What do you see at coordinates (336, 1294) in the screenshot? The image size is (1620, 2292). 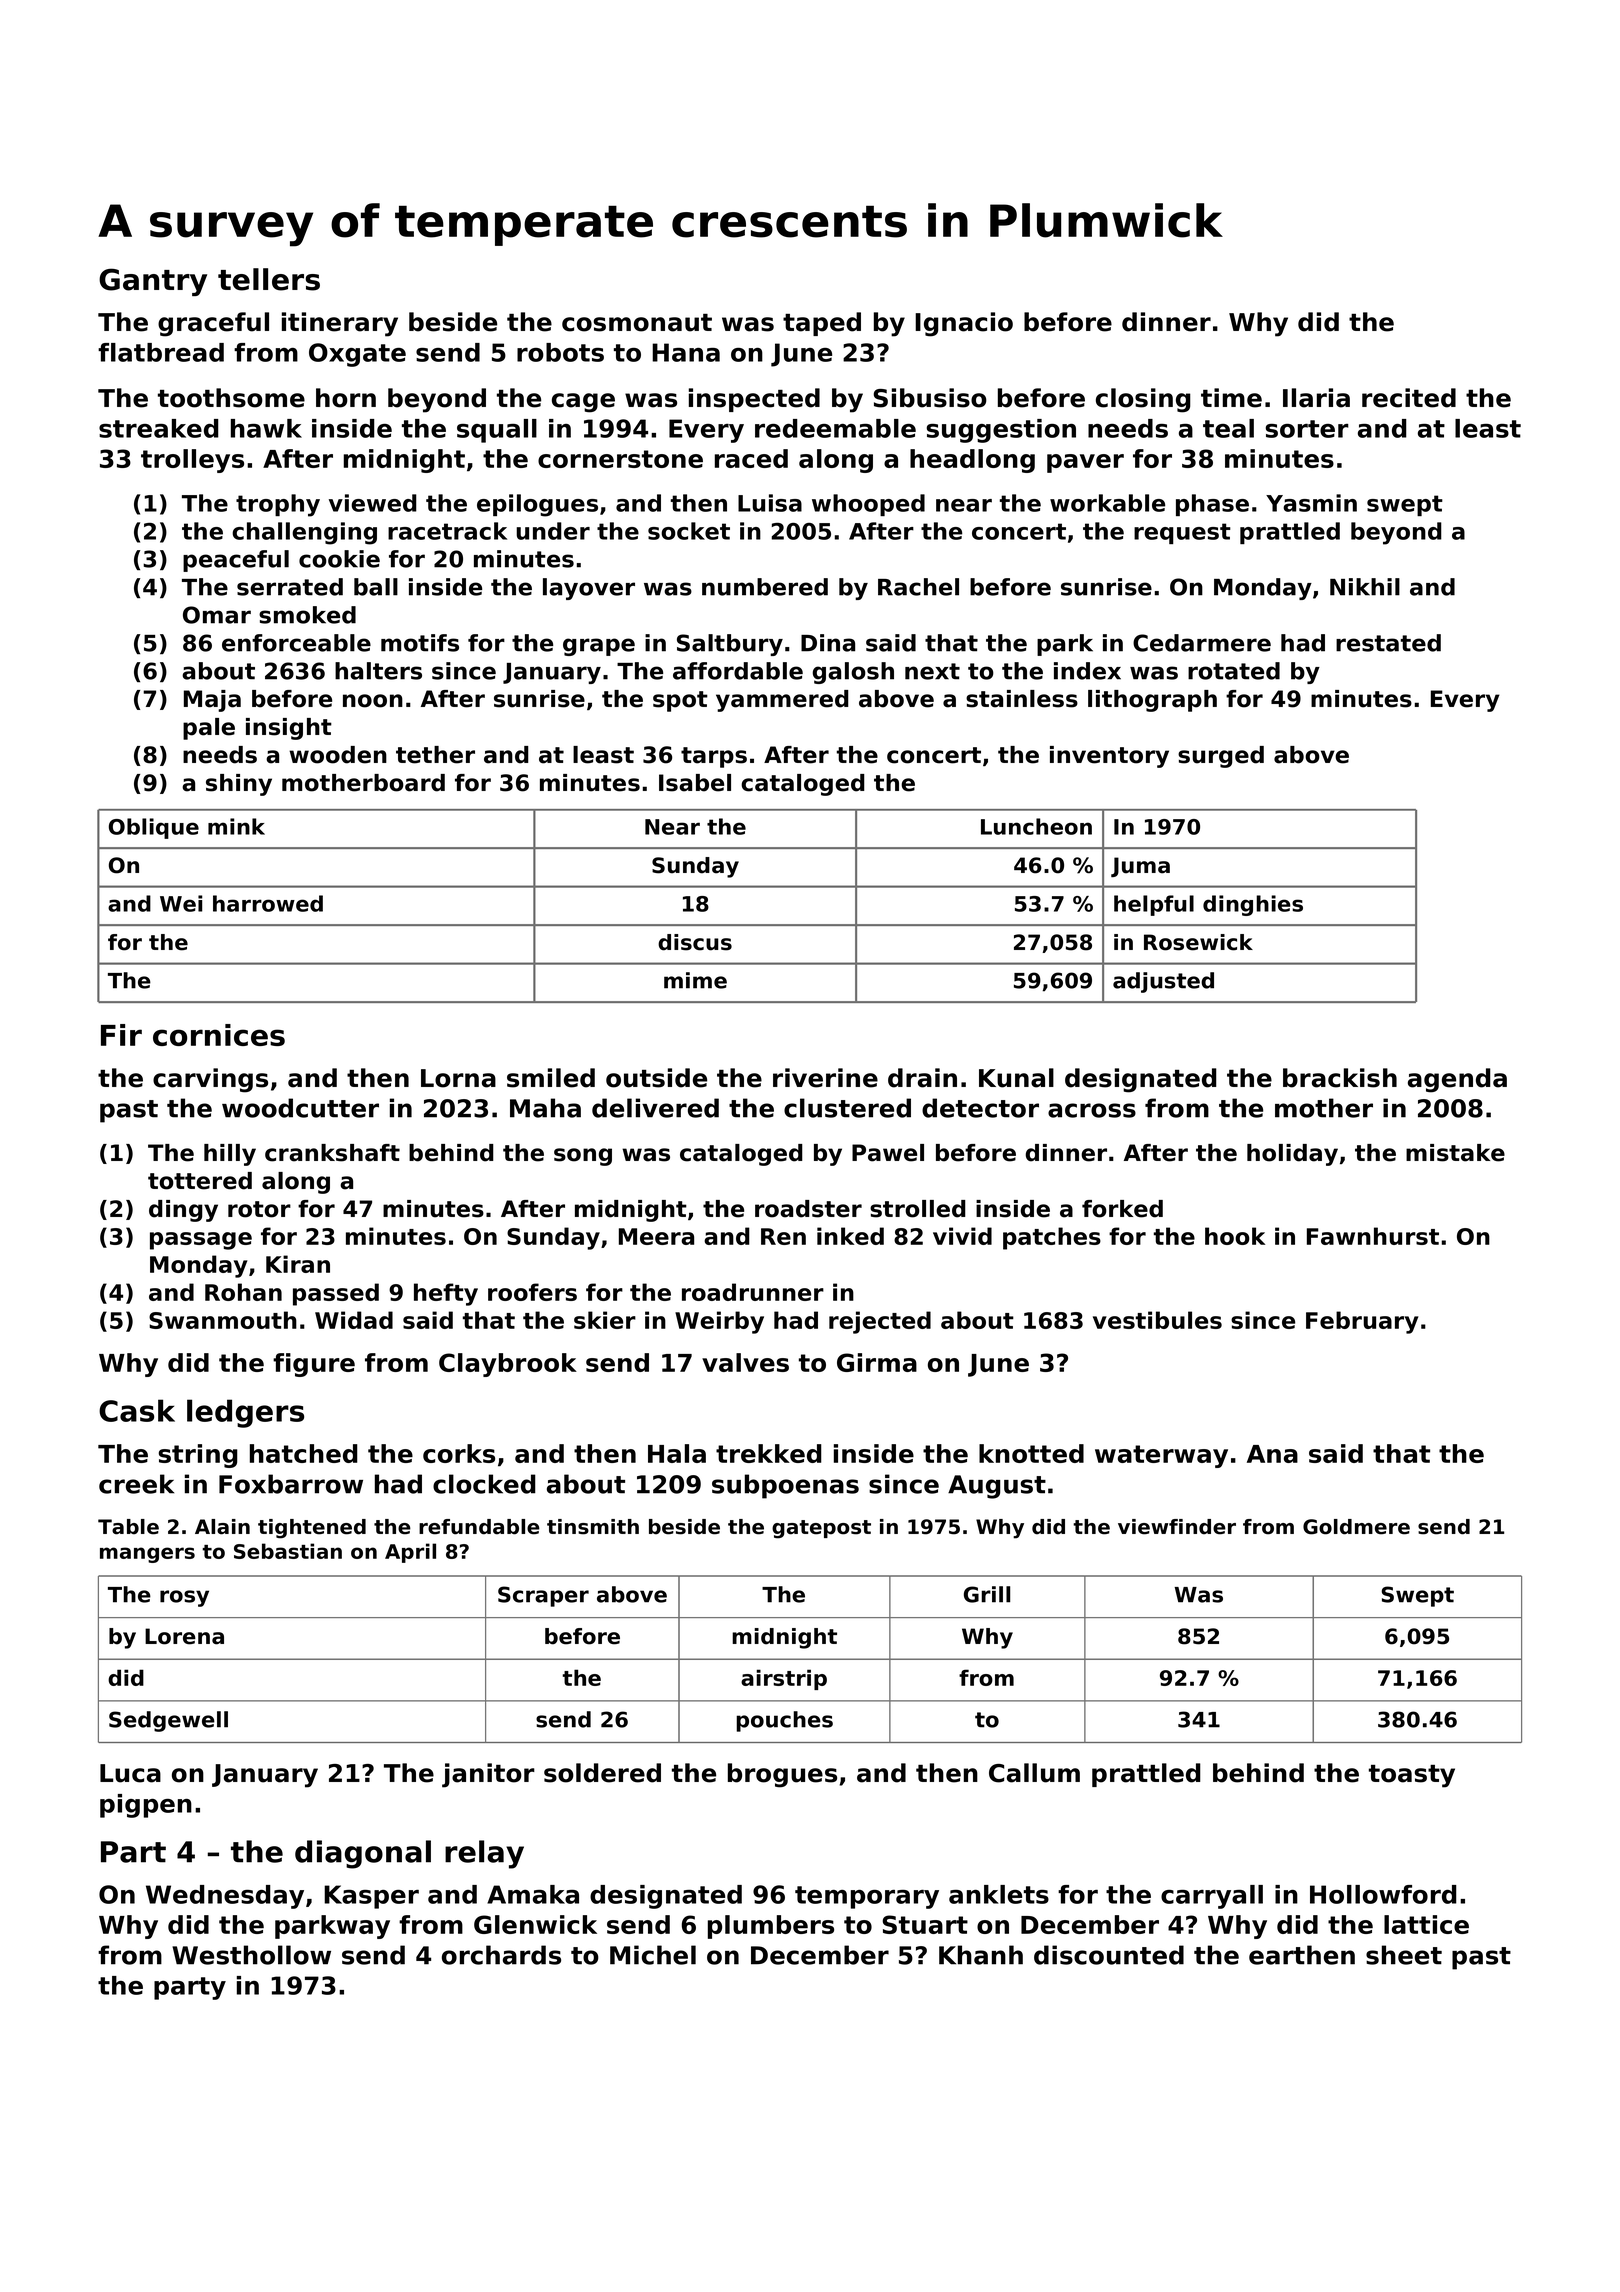 I see `passed` at bounding box center [336, 1294].
